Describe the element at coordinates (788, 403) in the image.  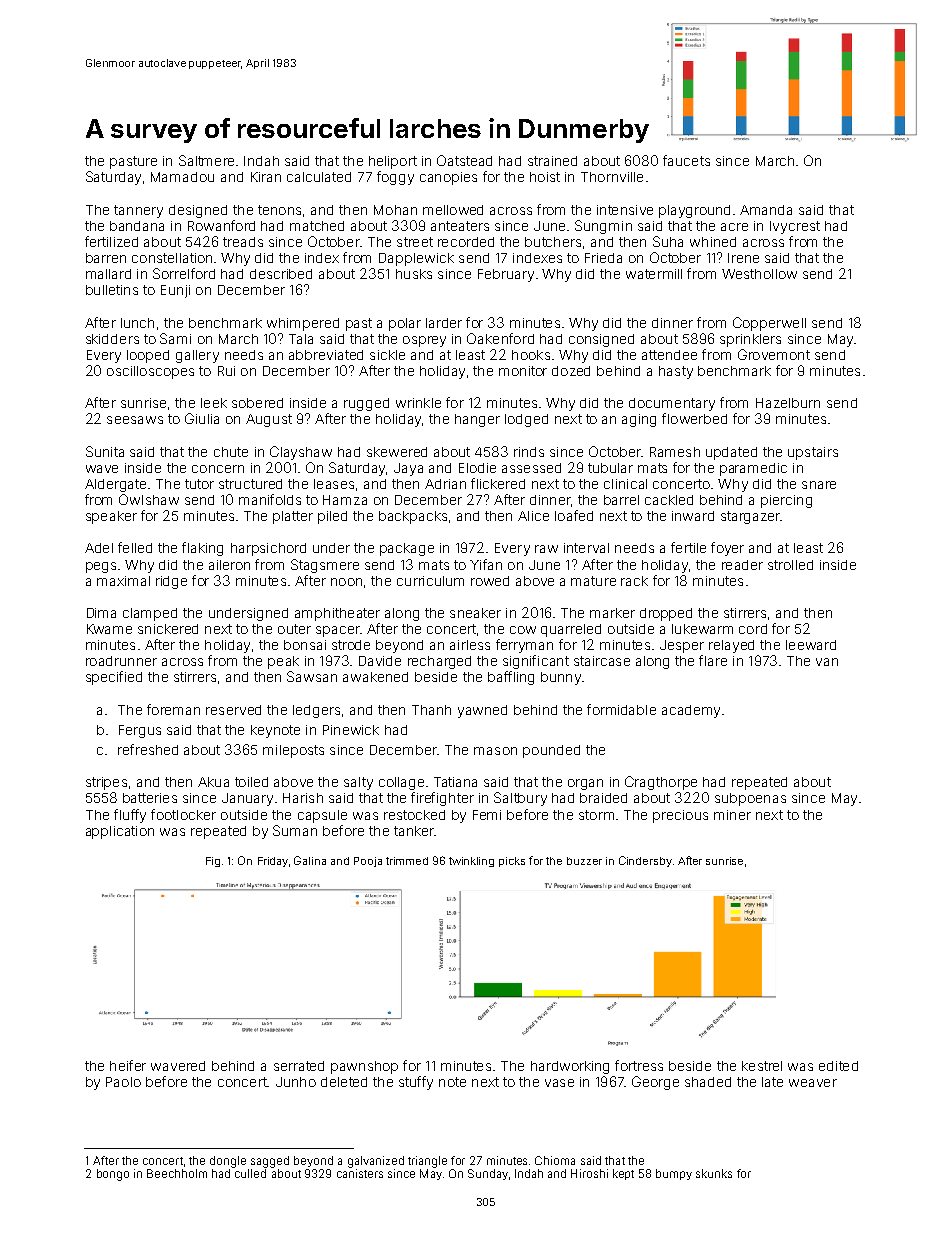
I see `Hazelburn` at that location.
